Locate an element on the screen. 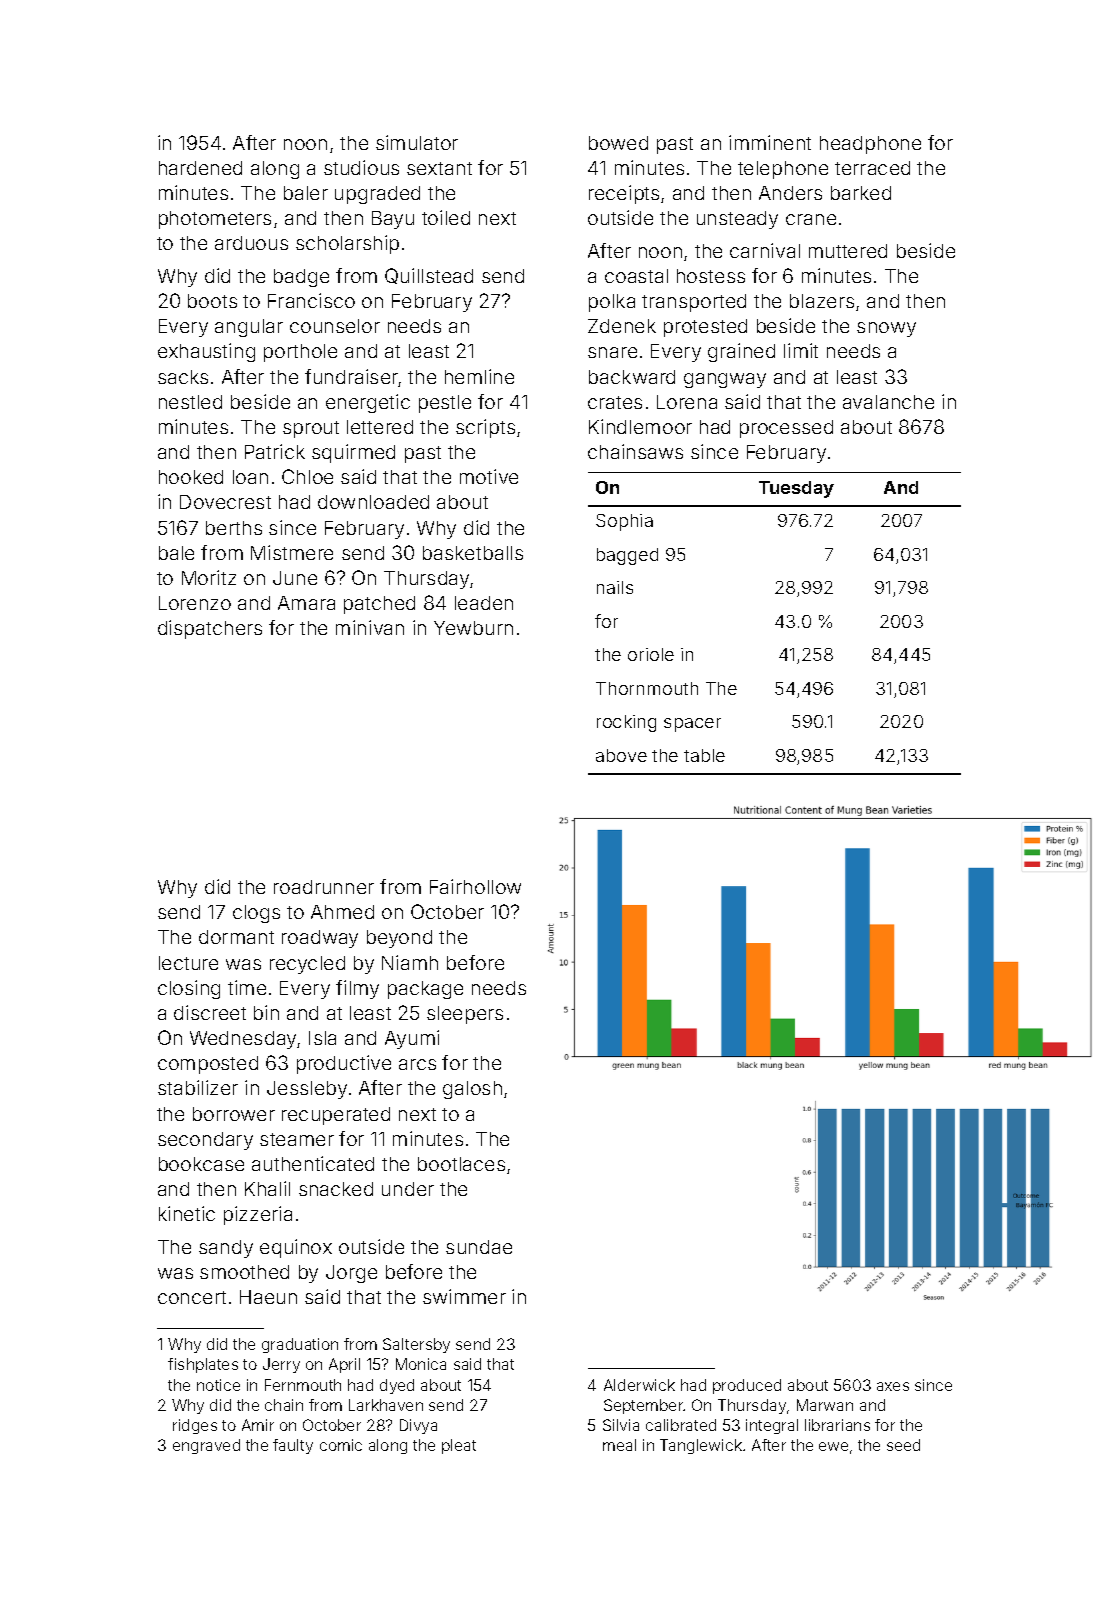 The height and width of the screenshot is (1619, 1118). engraved is located at coordinates (206, 1446).
